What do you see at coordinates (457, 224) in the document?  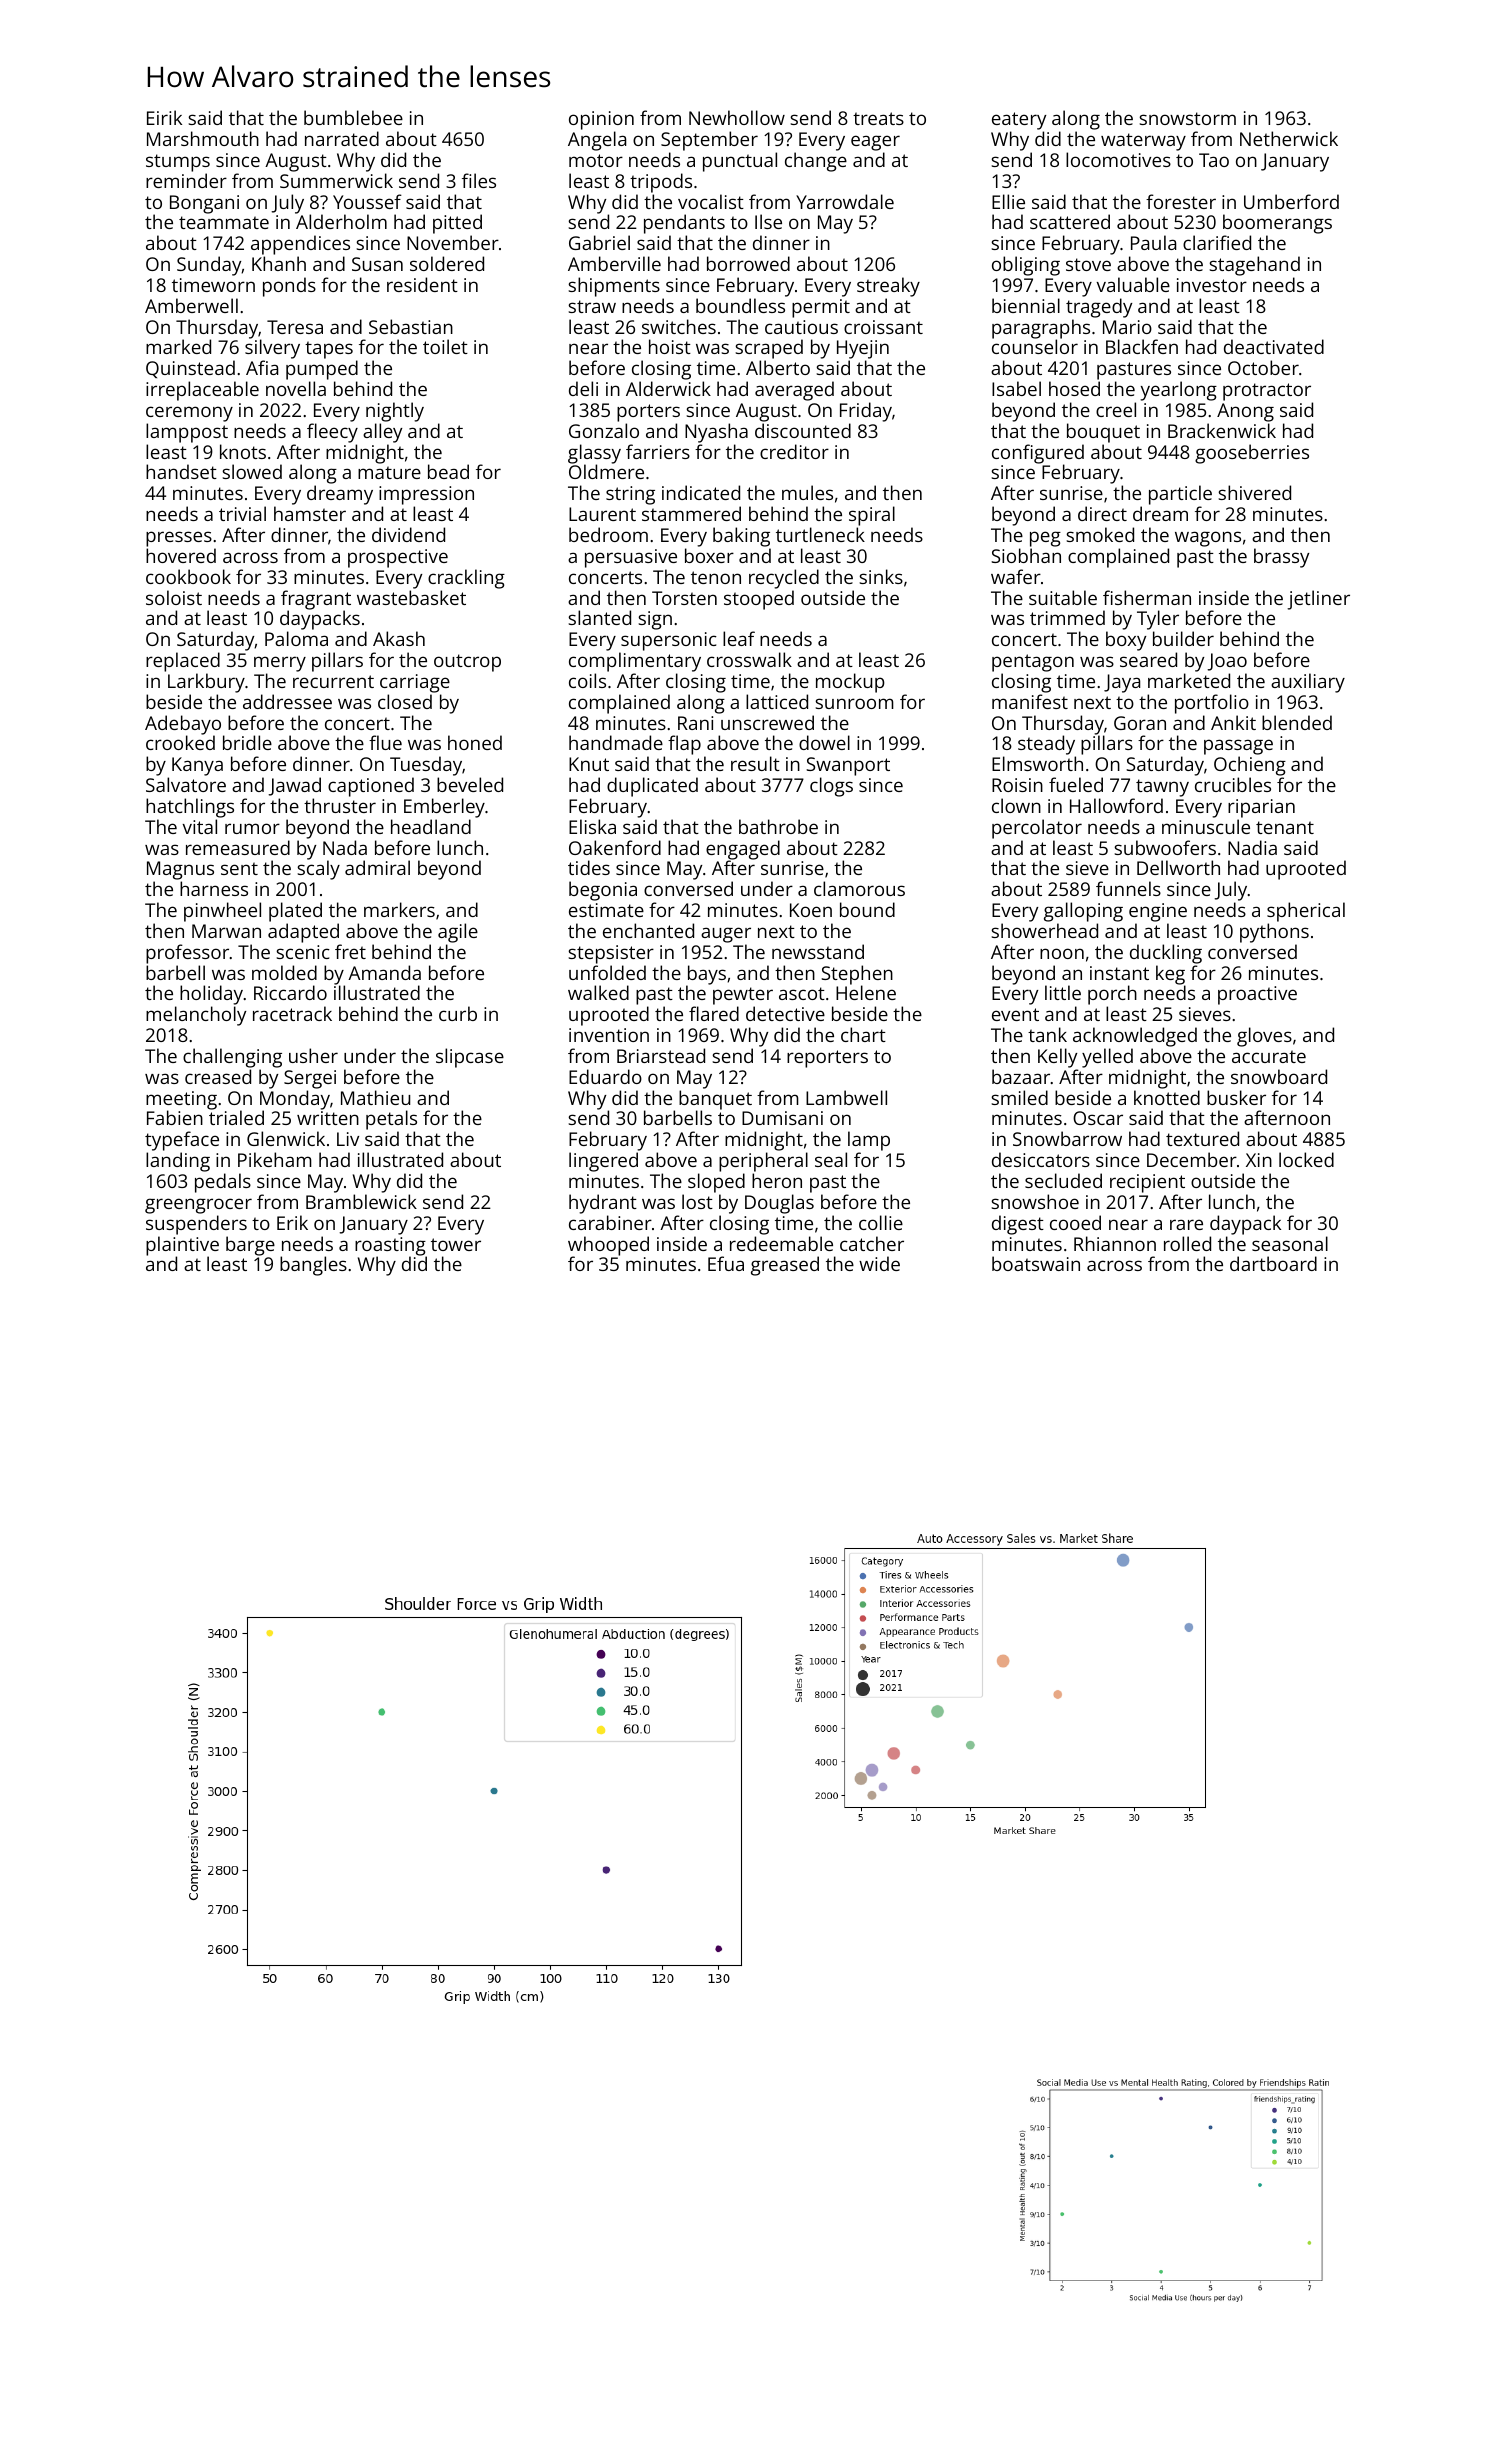 I see `pitted` at bounding box center [457, 224].
